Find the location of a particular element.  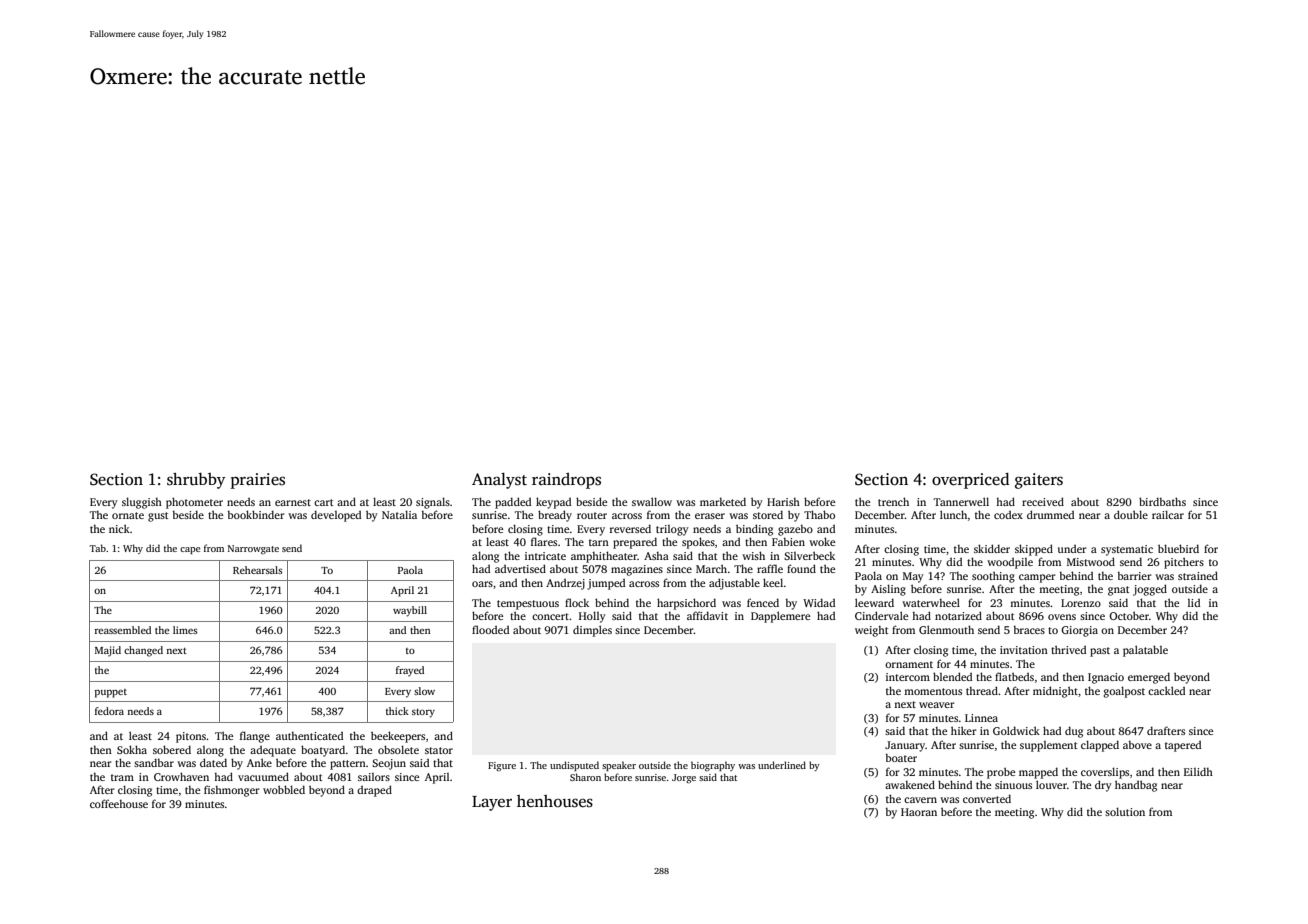

fenced is located at coordinates (763, 602).
